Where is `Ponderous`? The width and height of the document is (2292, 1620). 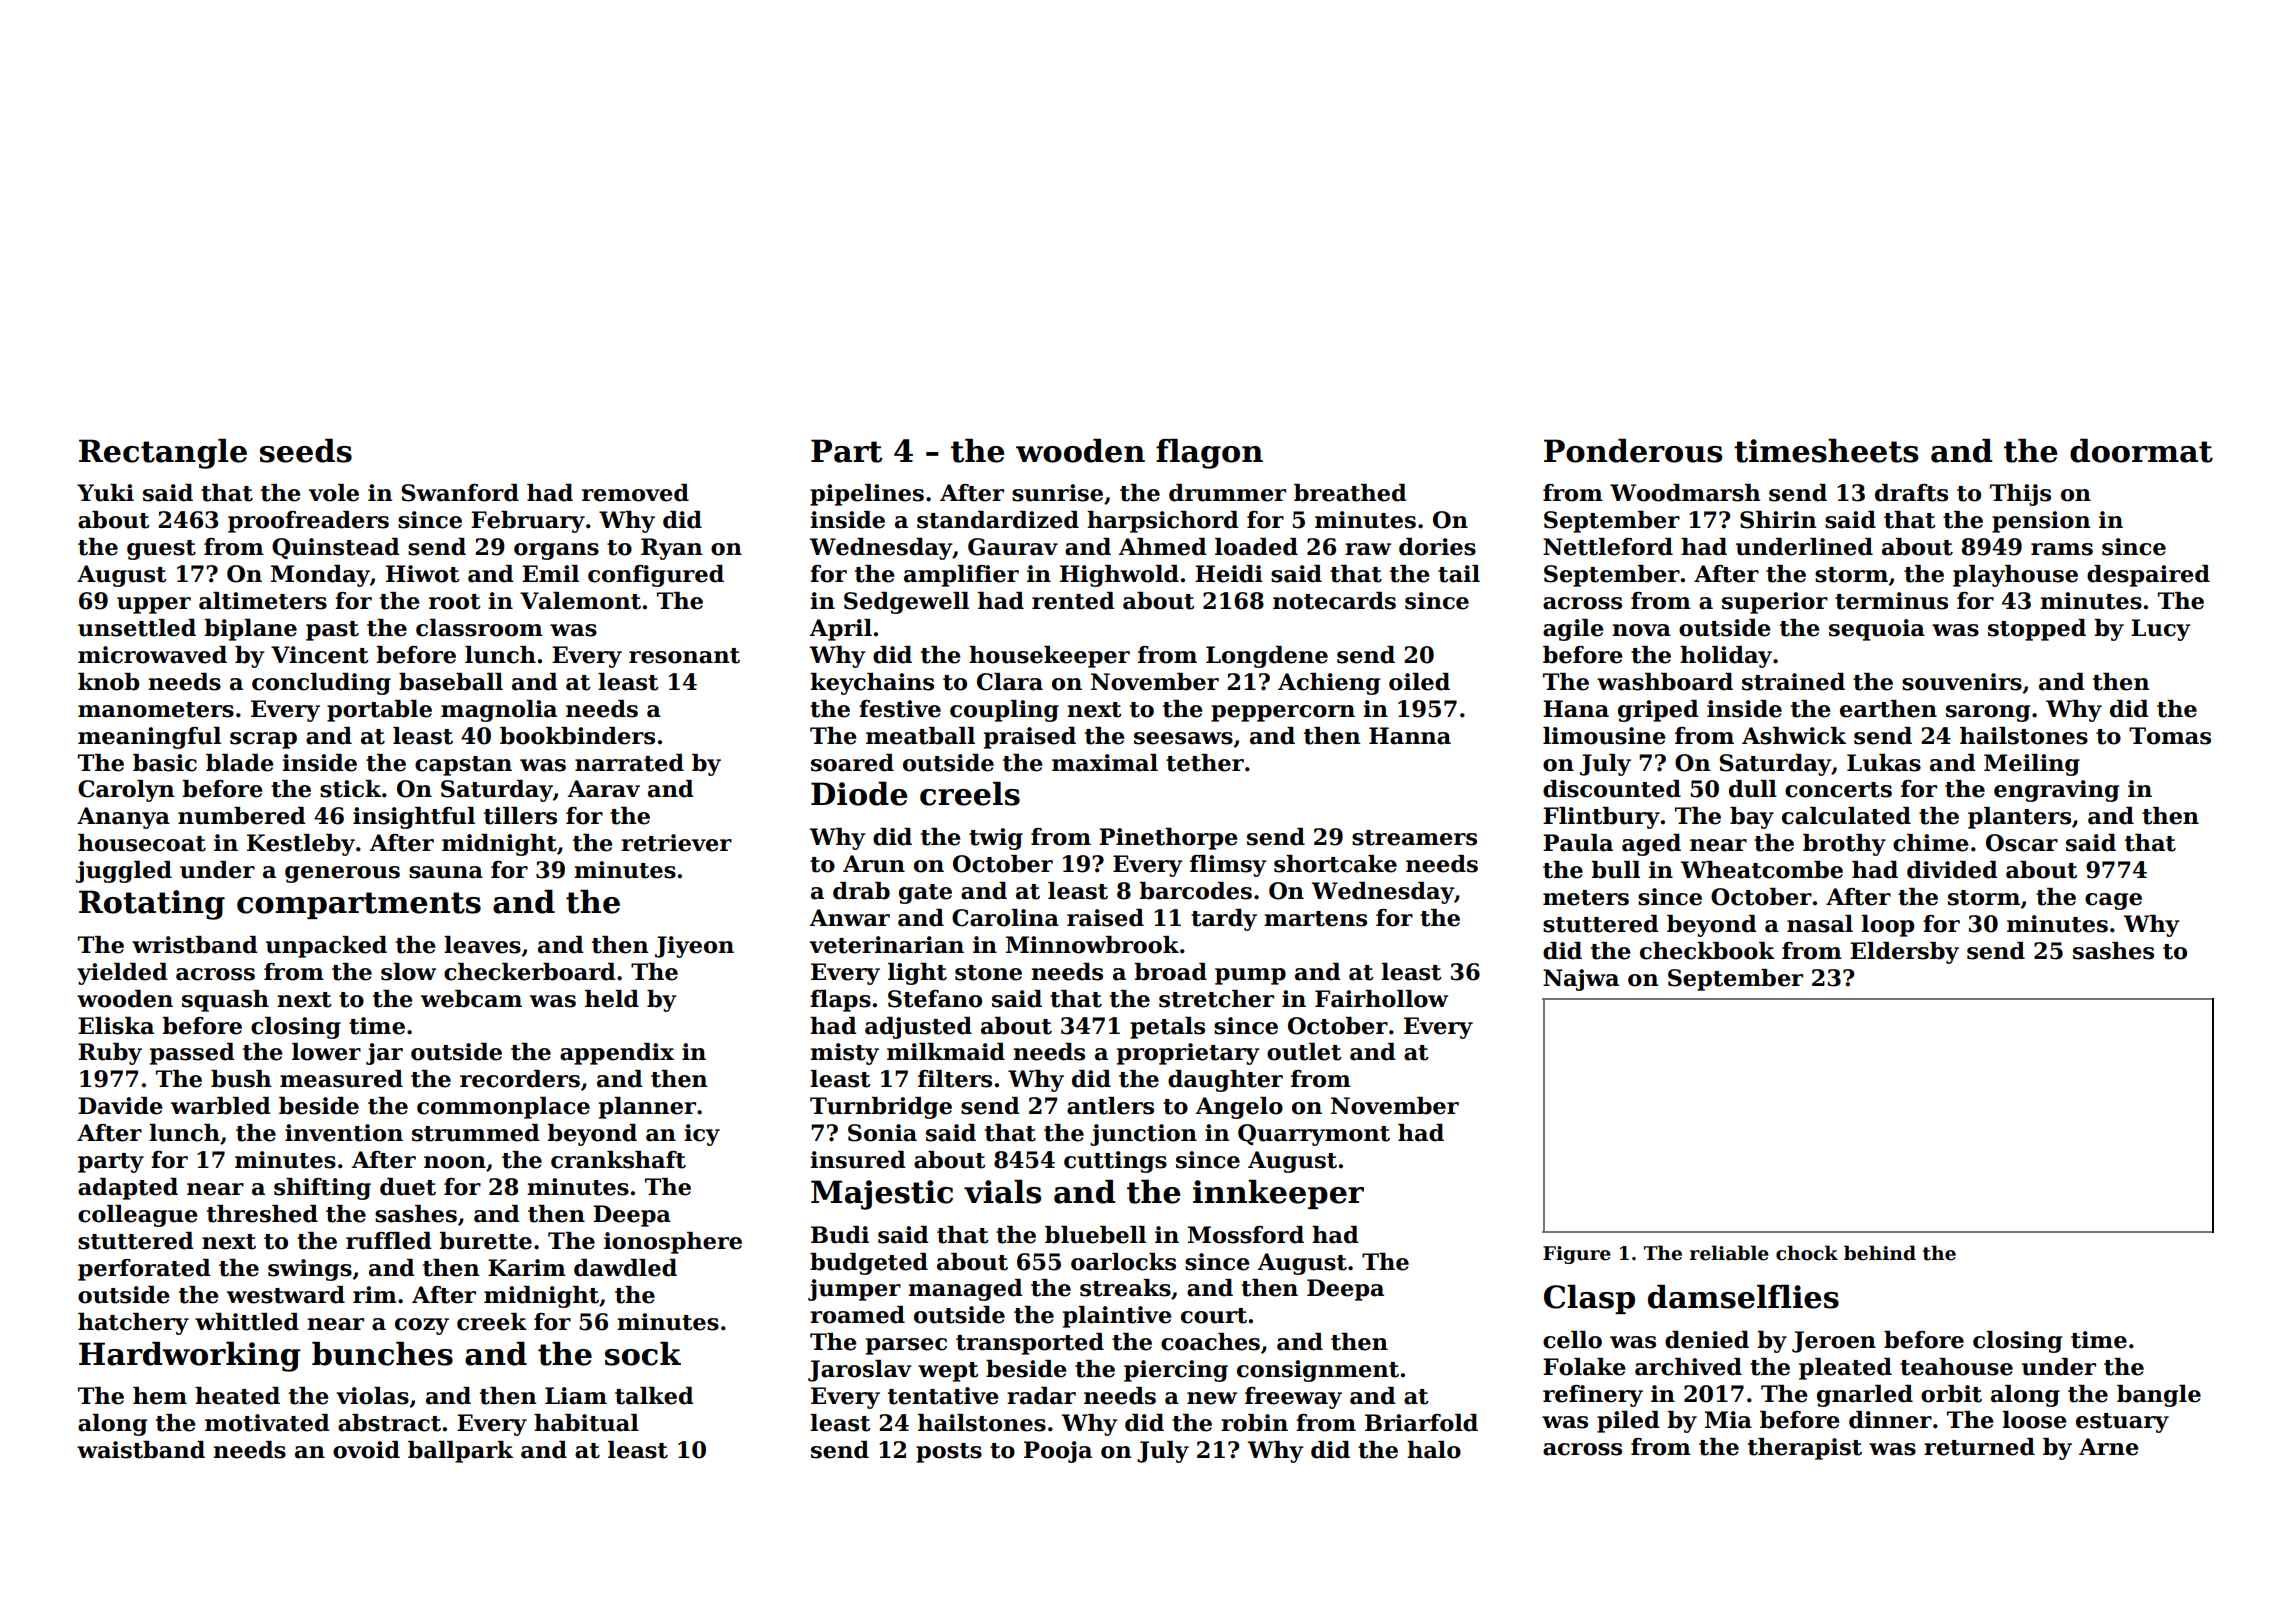
Ponderous is located at coordinates (1633, 450).
